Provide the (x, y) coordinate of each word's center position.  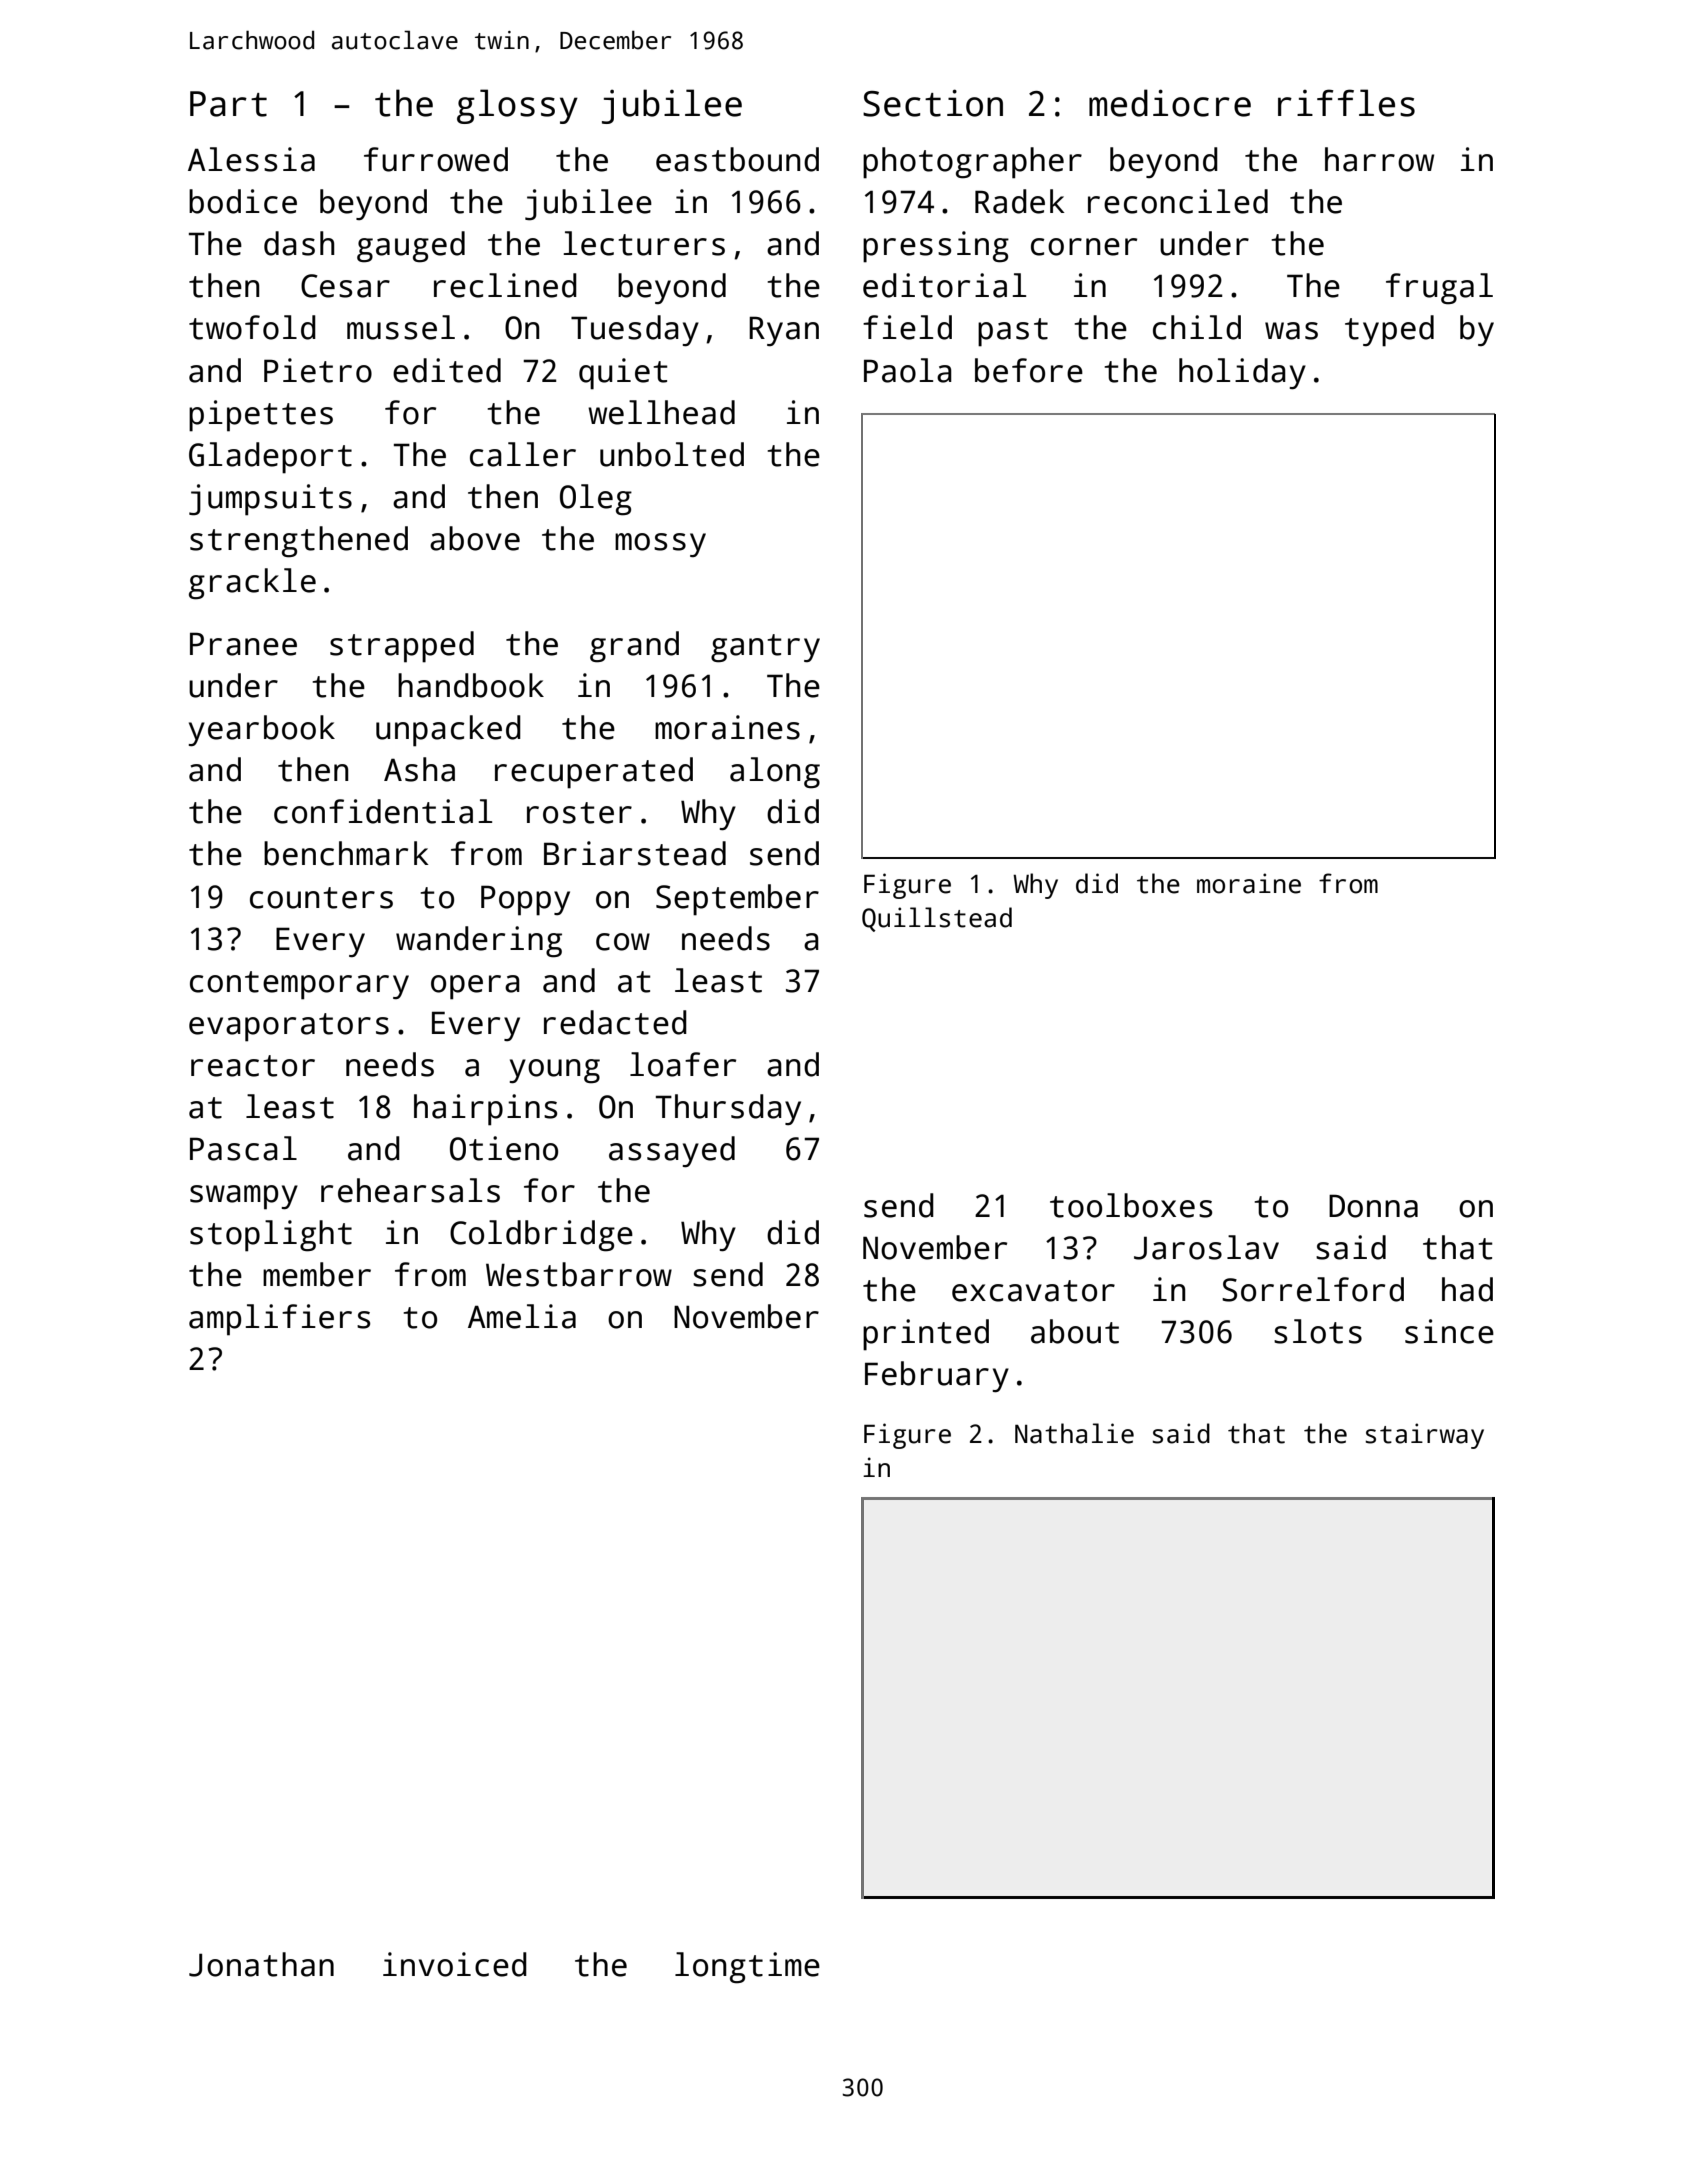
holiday (1242, 374)
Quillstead (937, 919)
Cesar (345, 286)
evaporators (289, 1027)
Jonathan (261, 1964)
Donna (1373, 1206)
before (1029, 370)
